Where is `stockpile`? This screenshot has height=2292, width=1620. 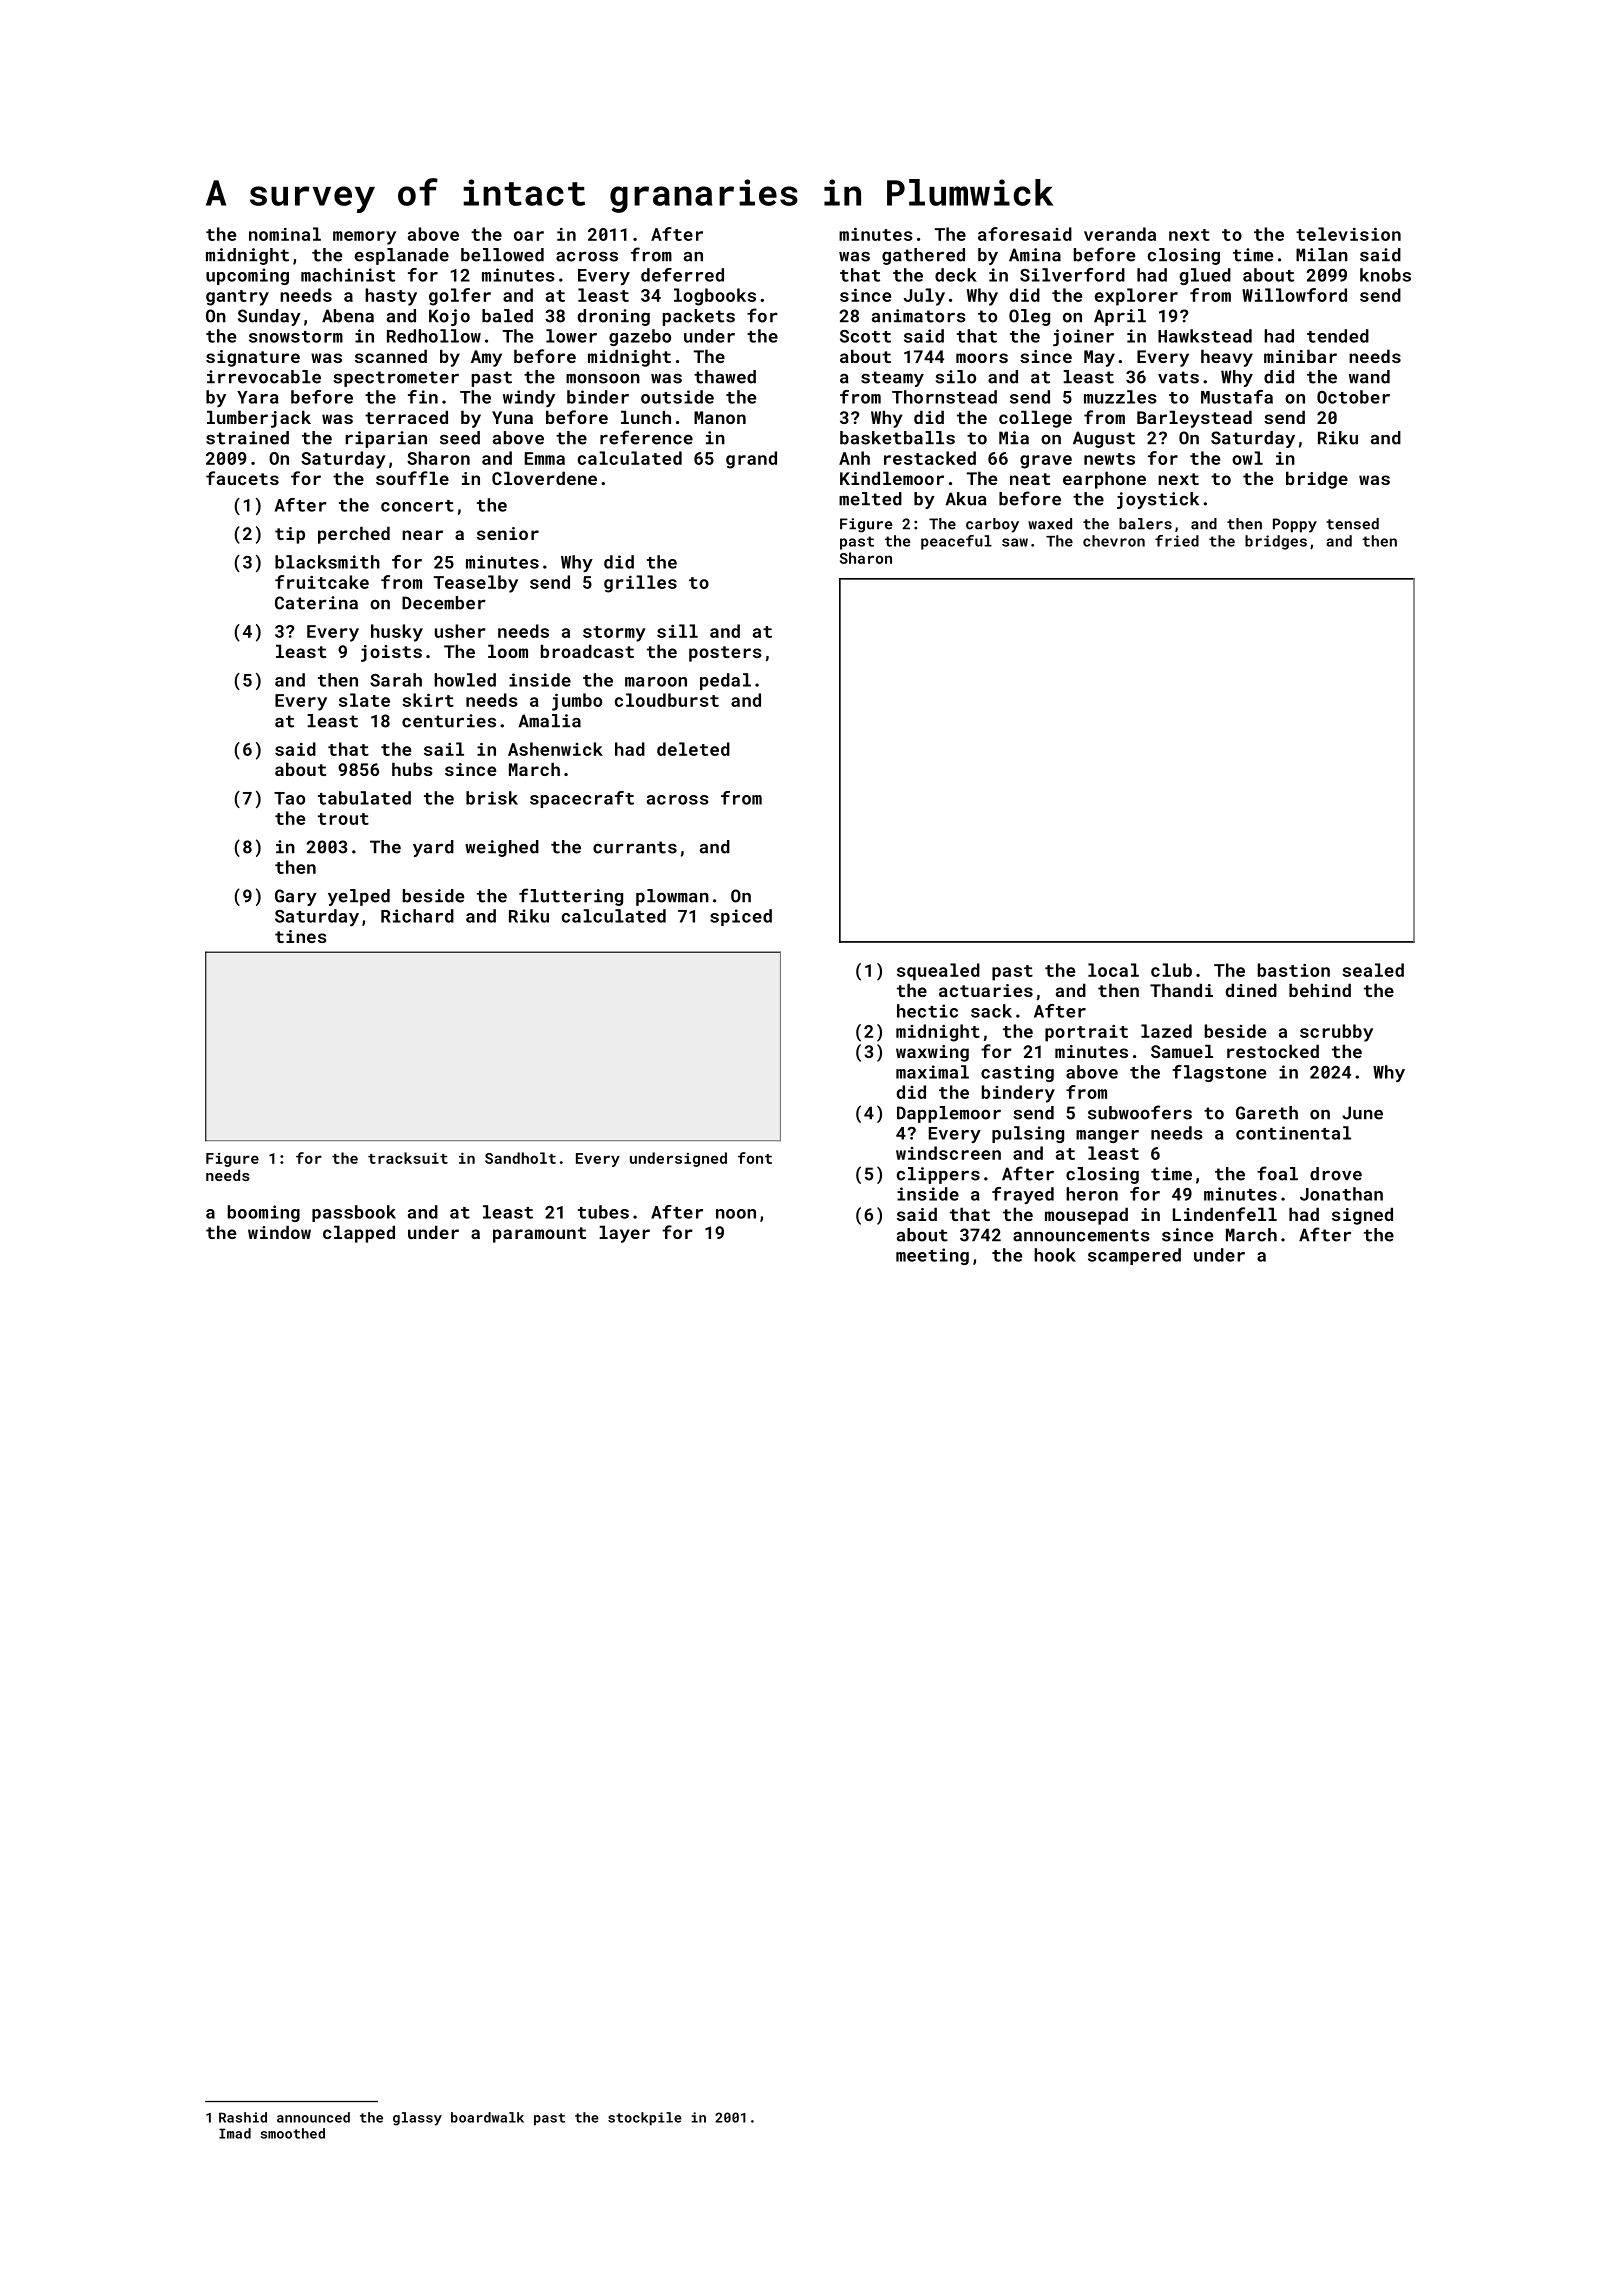
stockpile is located at coordinates (645, 2119).
